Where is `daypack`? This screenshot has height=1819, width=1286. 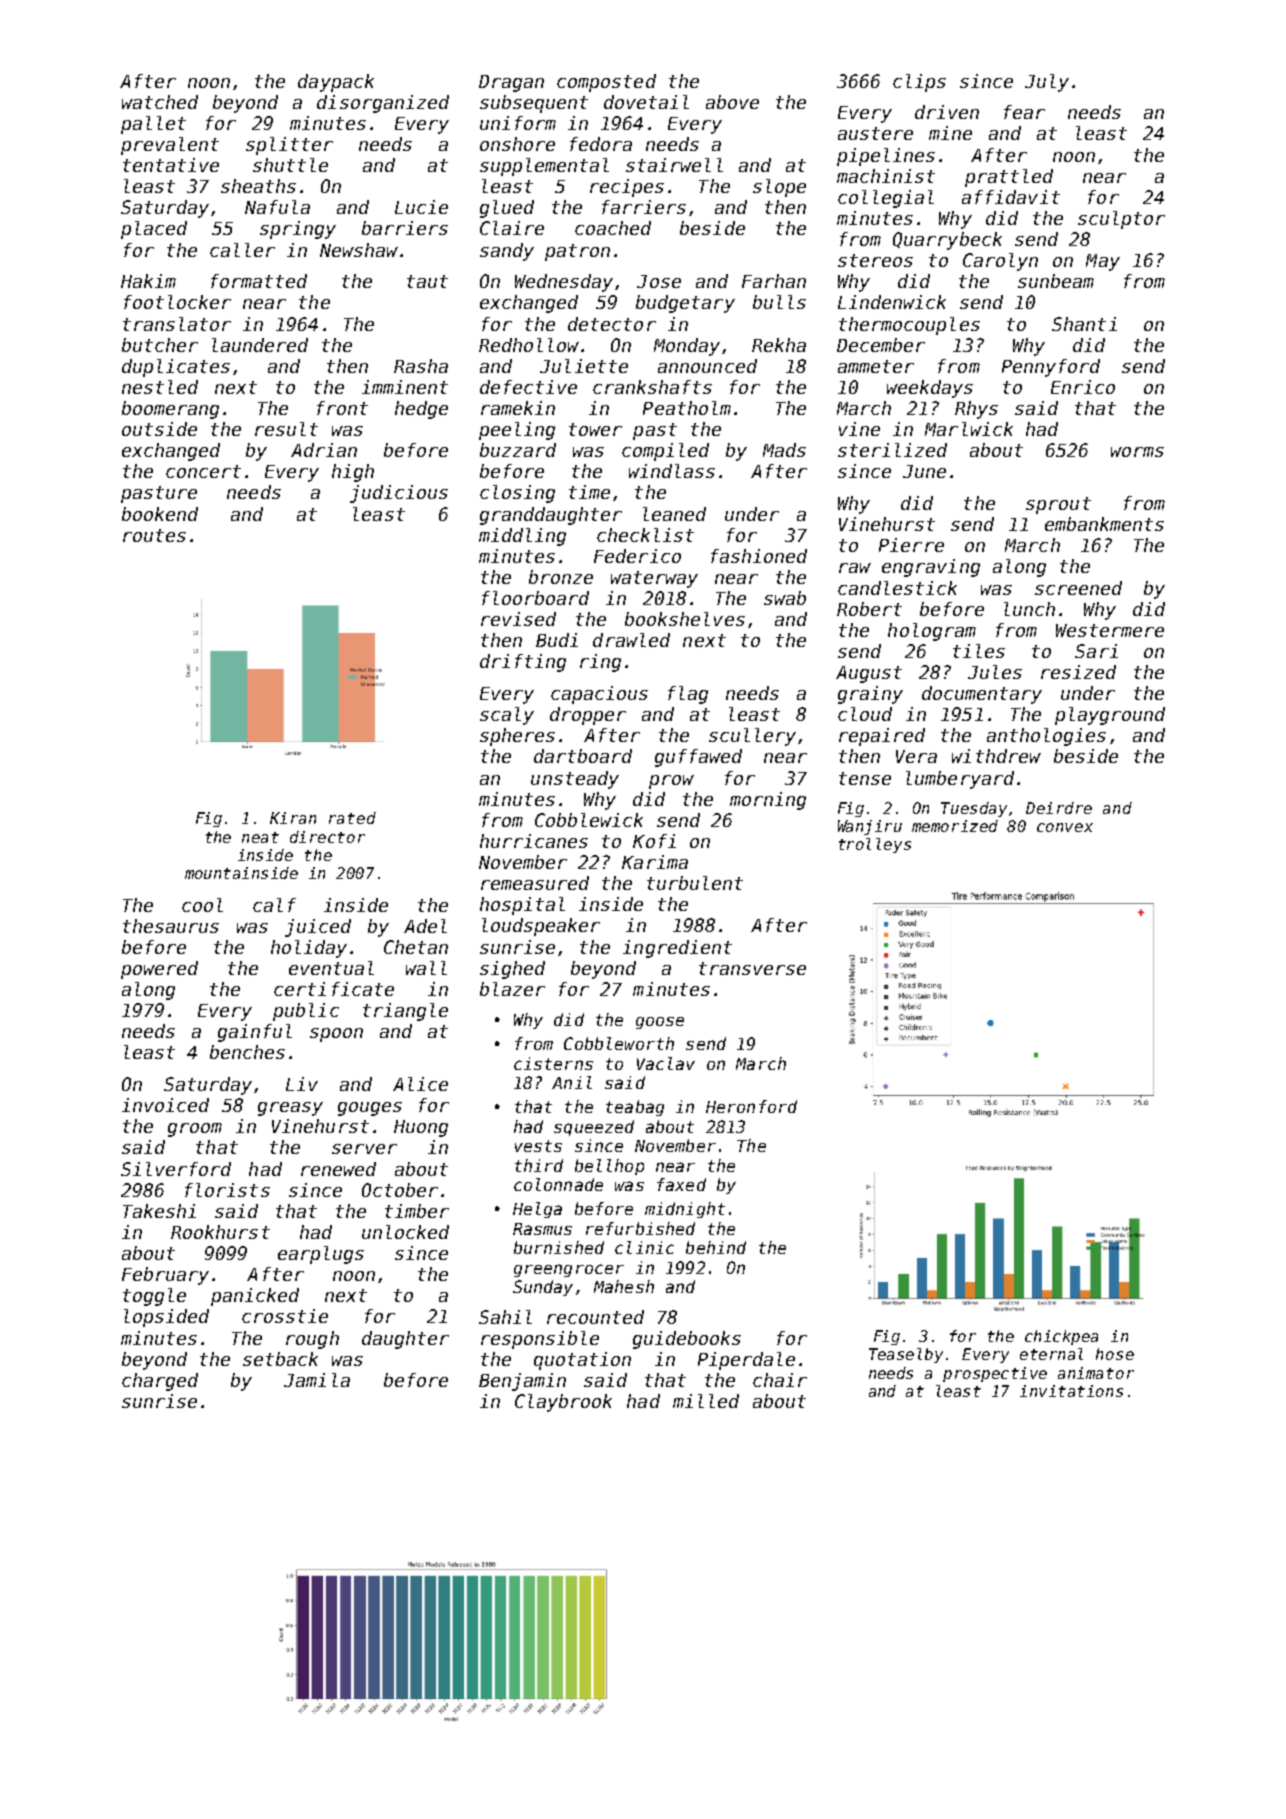
daypack is located at coordinates (336, 83).
